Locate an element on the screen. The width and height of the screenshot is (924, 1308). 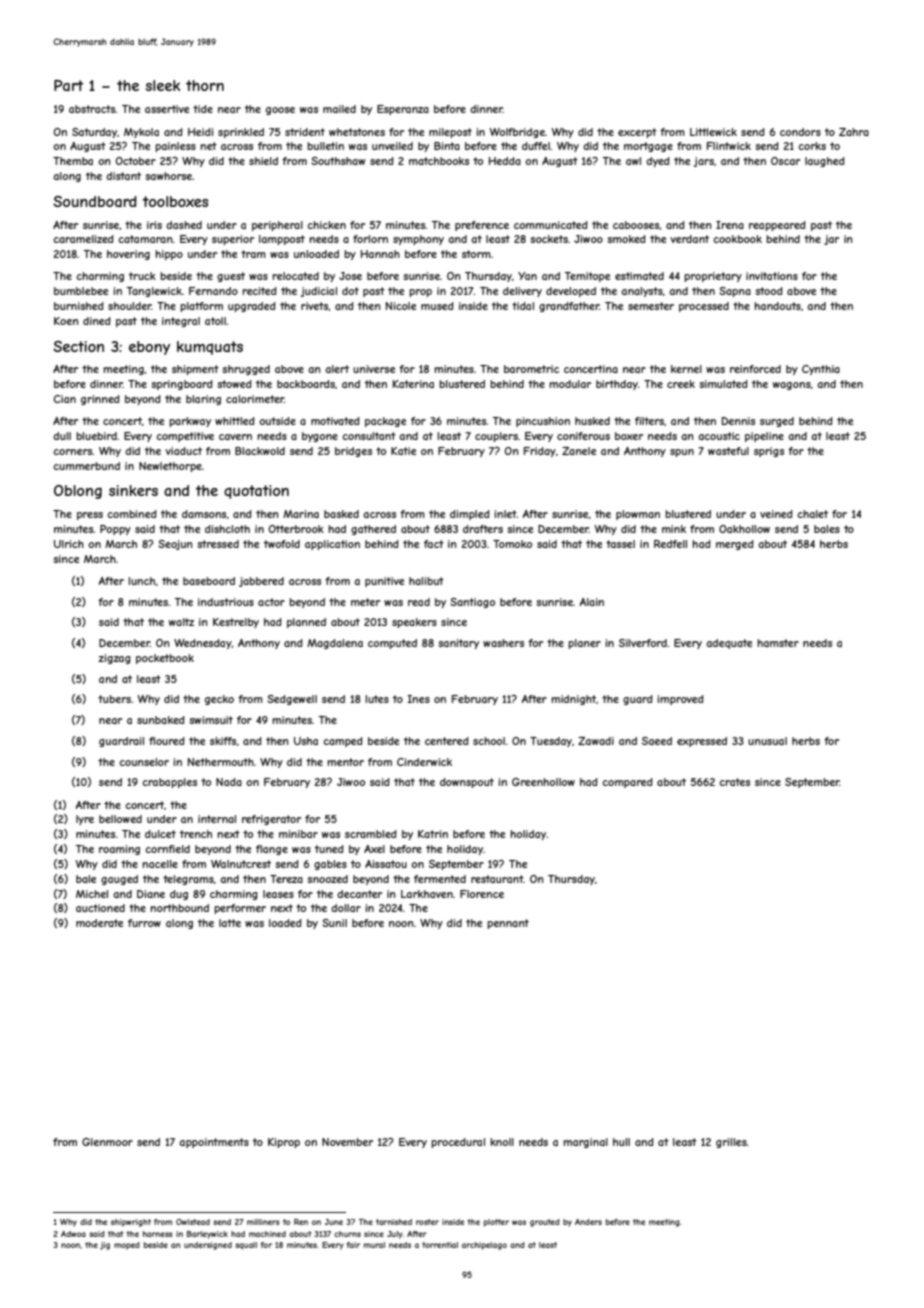
Cynthia is located at coordinates (821, 370).
